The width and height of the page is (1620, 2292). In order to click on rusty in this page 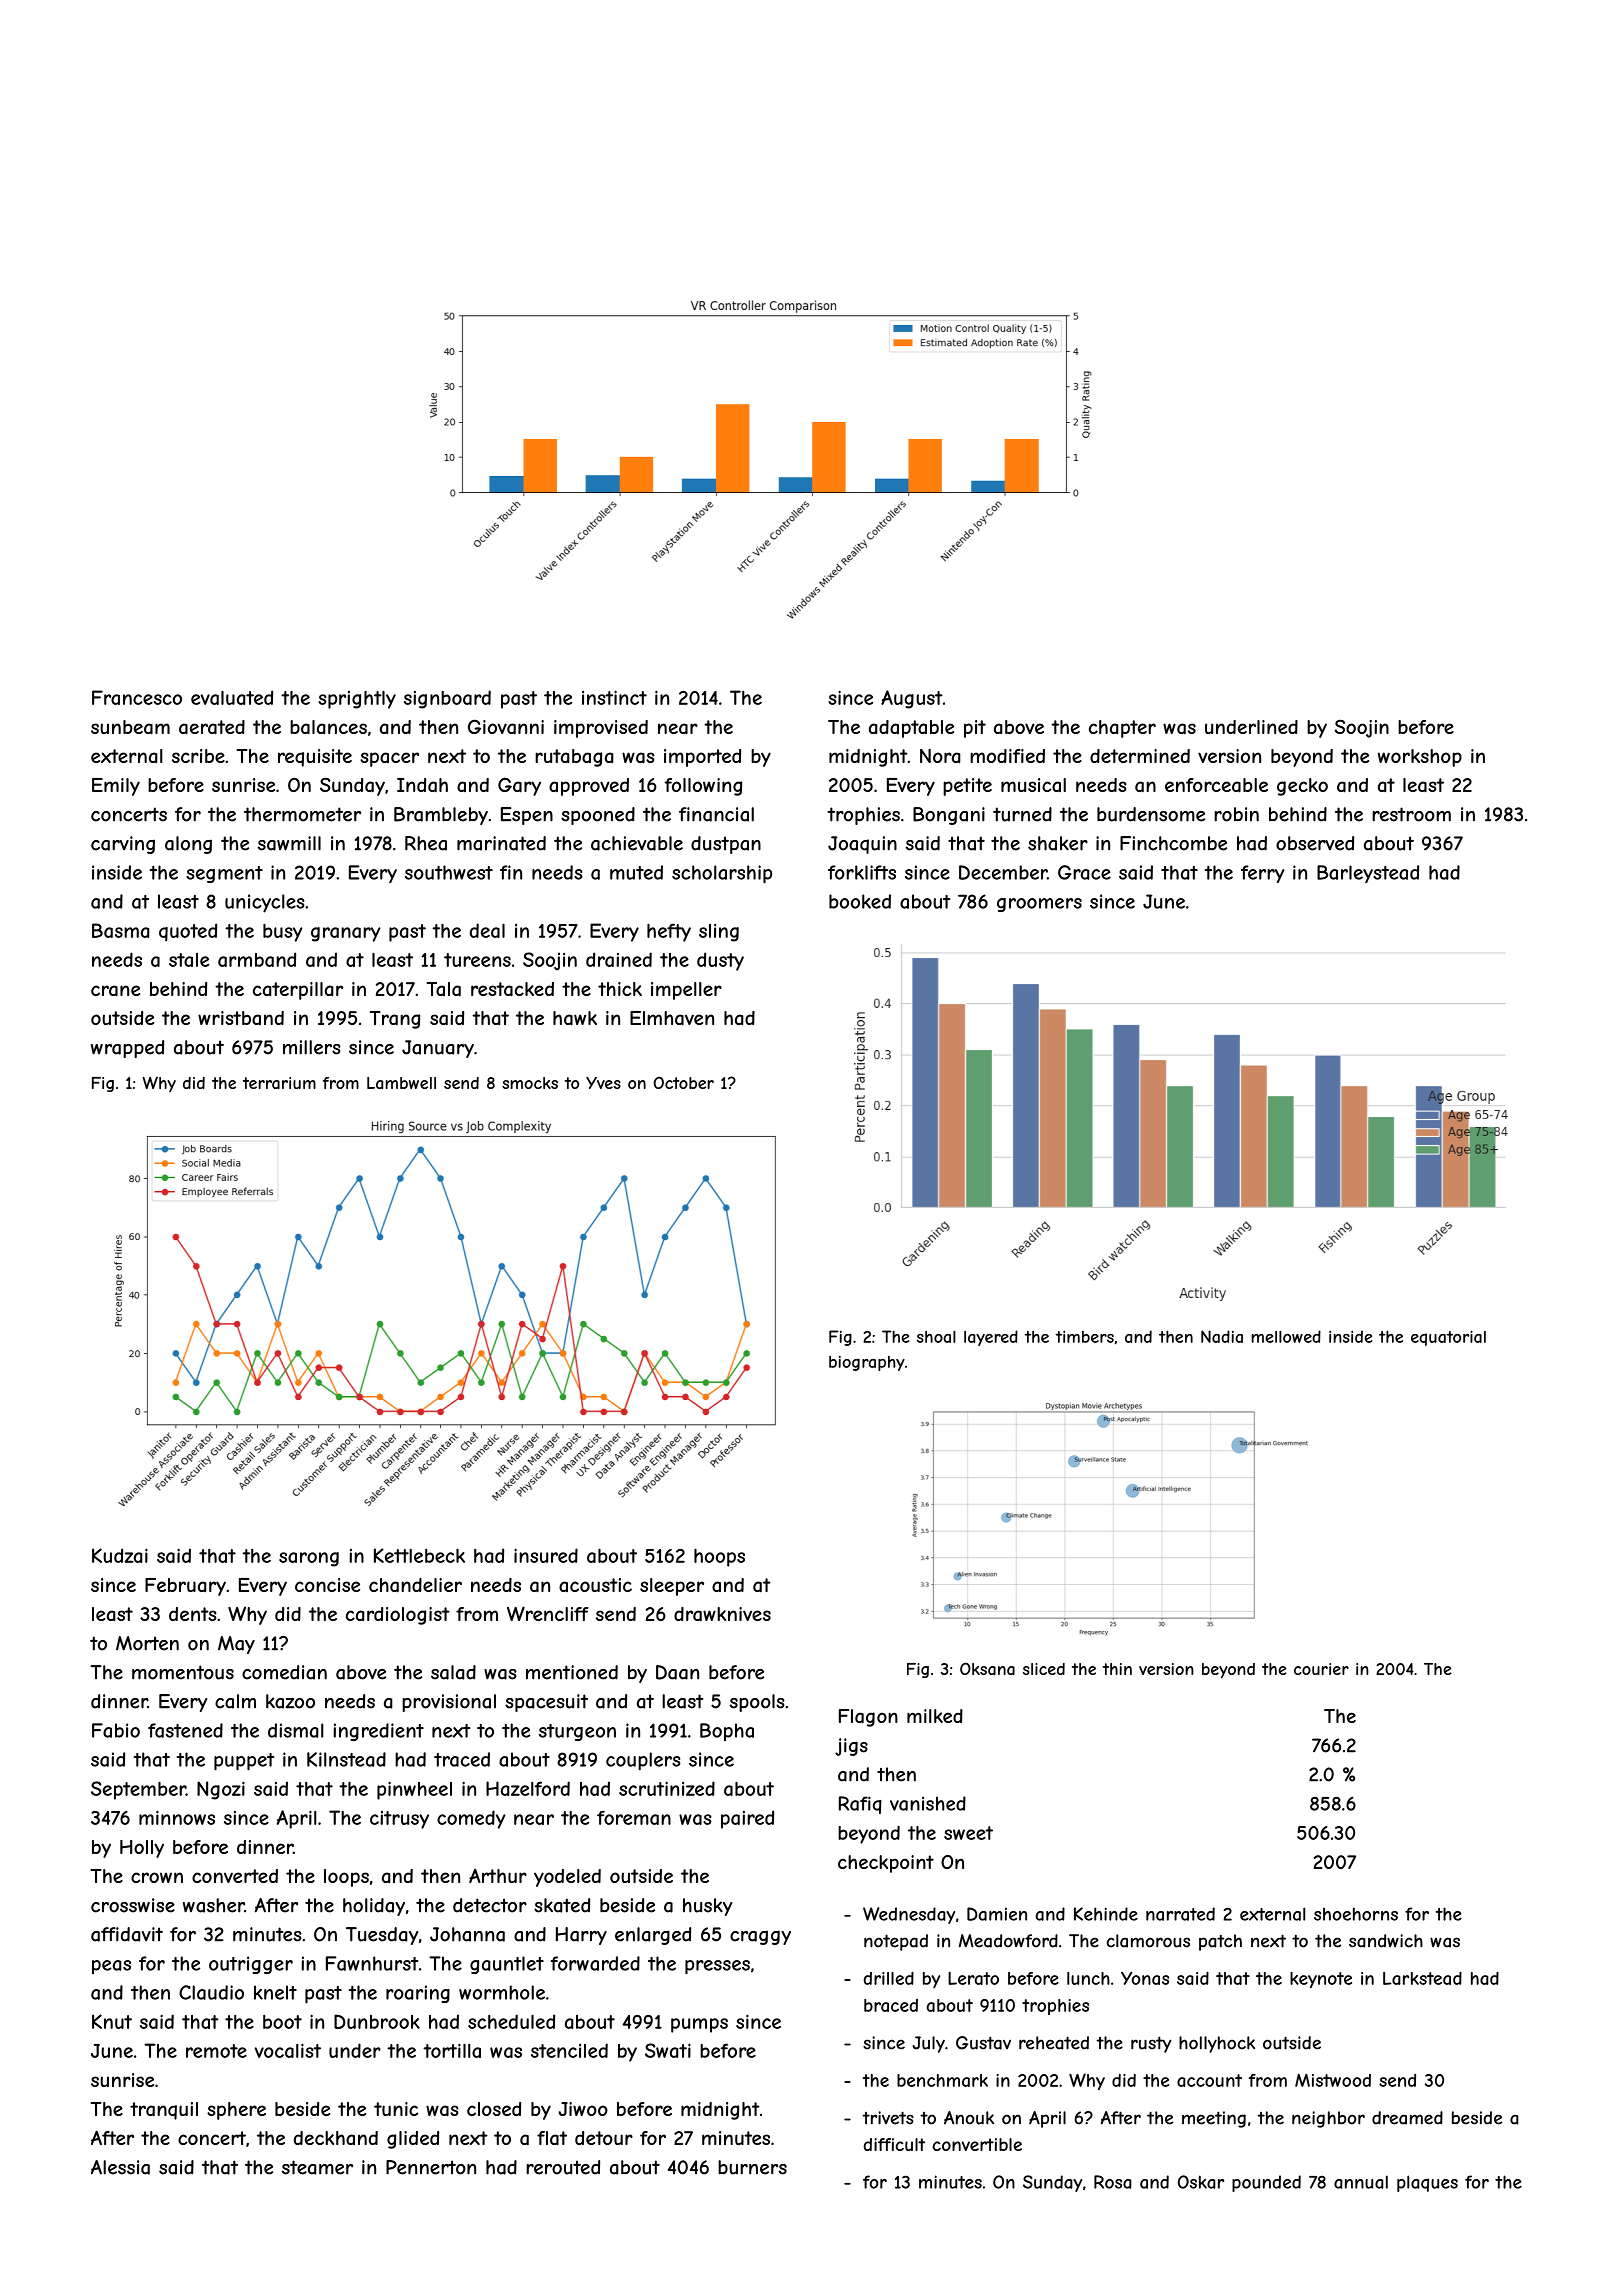, I will do `click(1151, 2044)`.
